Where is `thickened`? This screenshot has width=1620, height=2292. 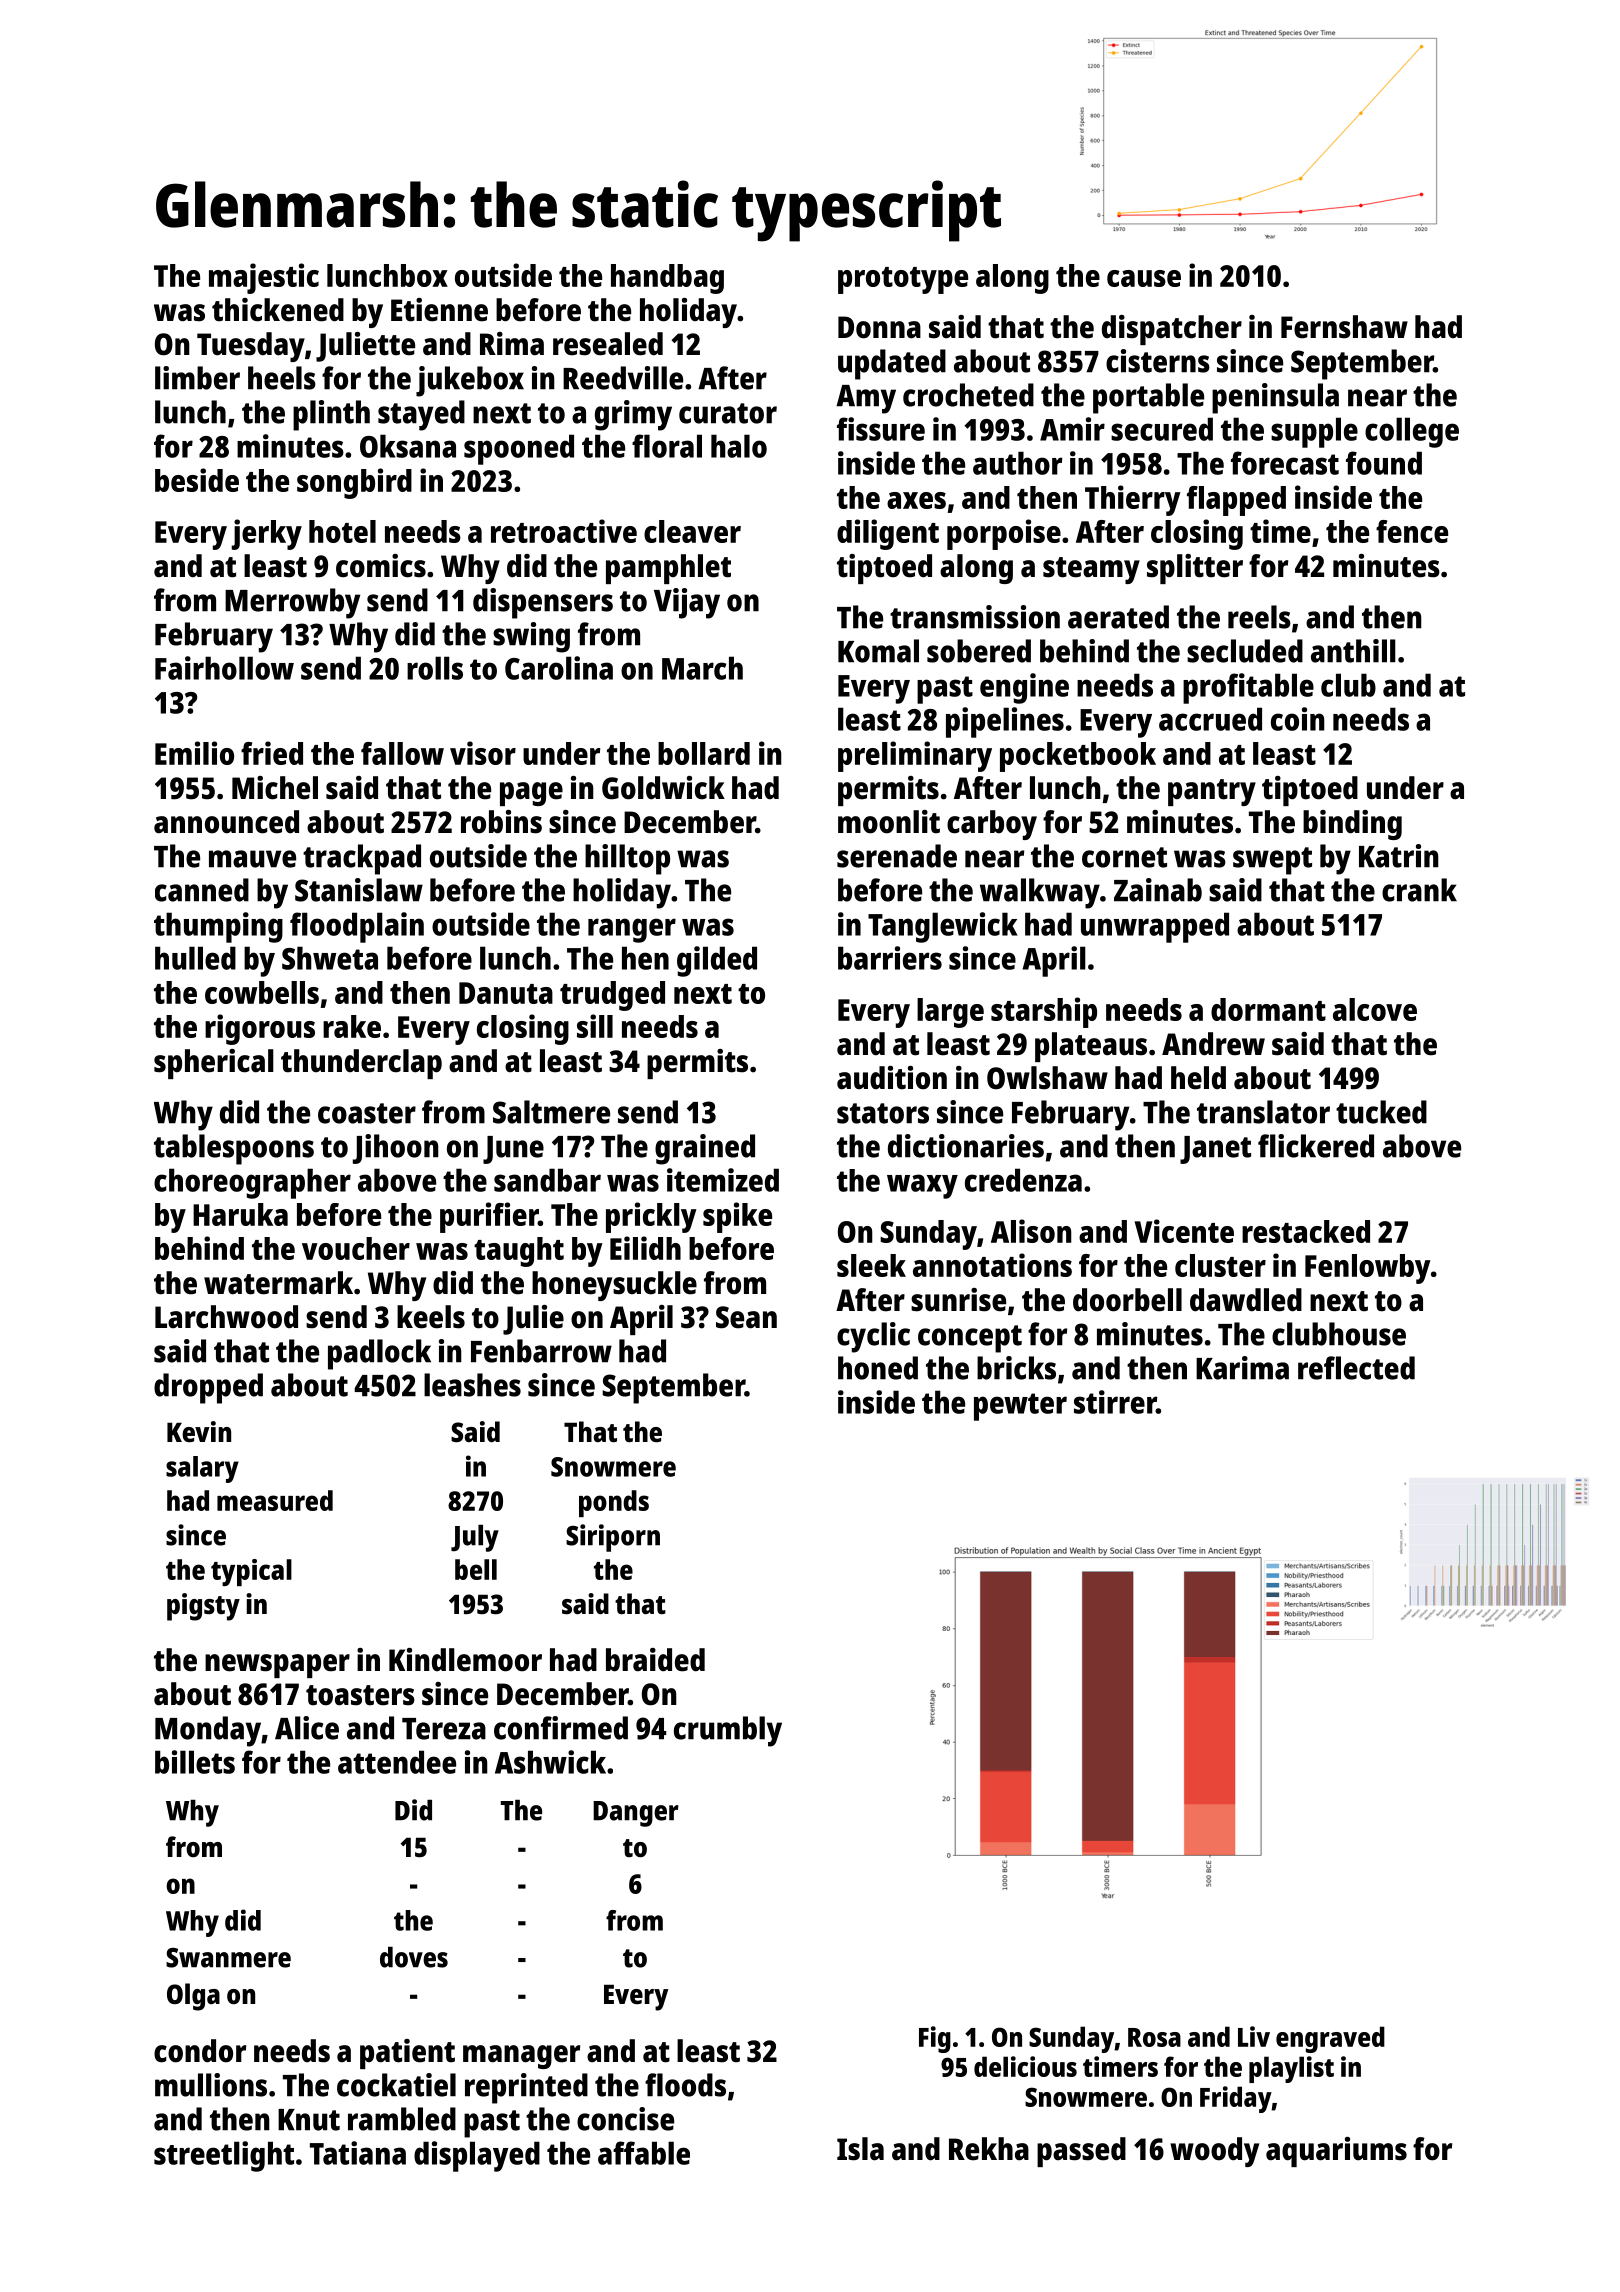
thickened is located at coordinates (278, 310).
